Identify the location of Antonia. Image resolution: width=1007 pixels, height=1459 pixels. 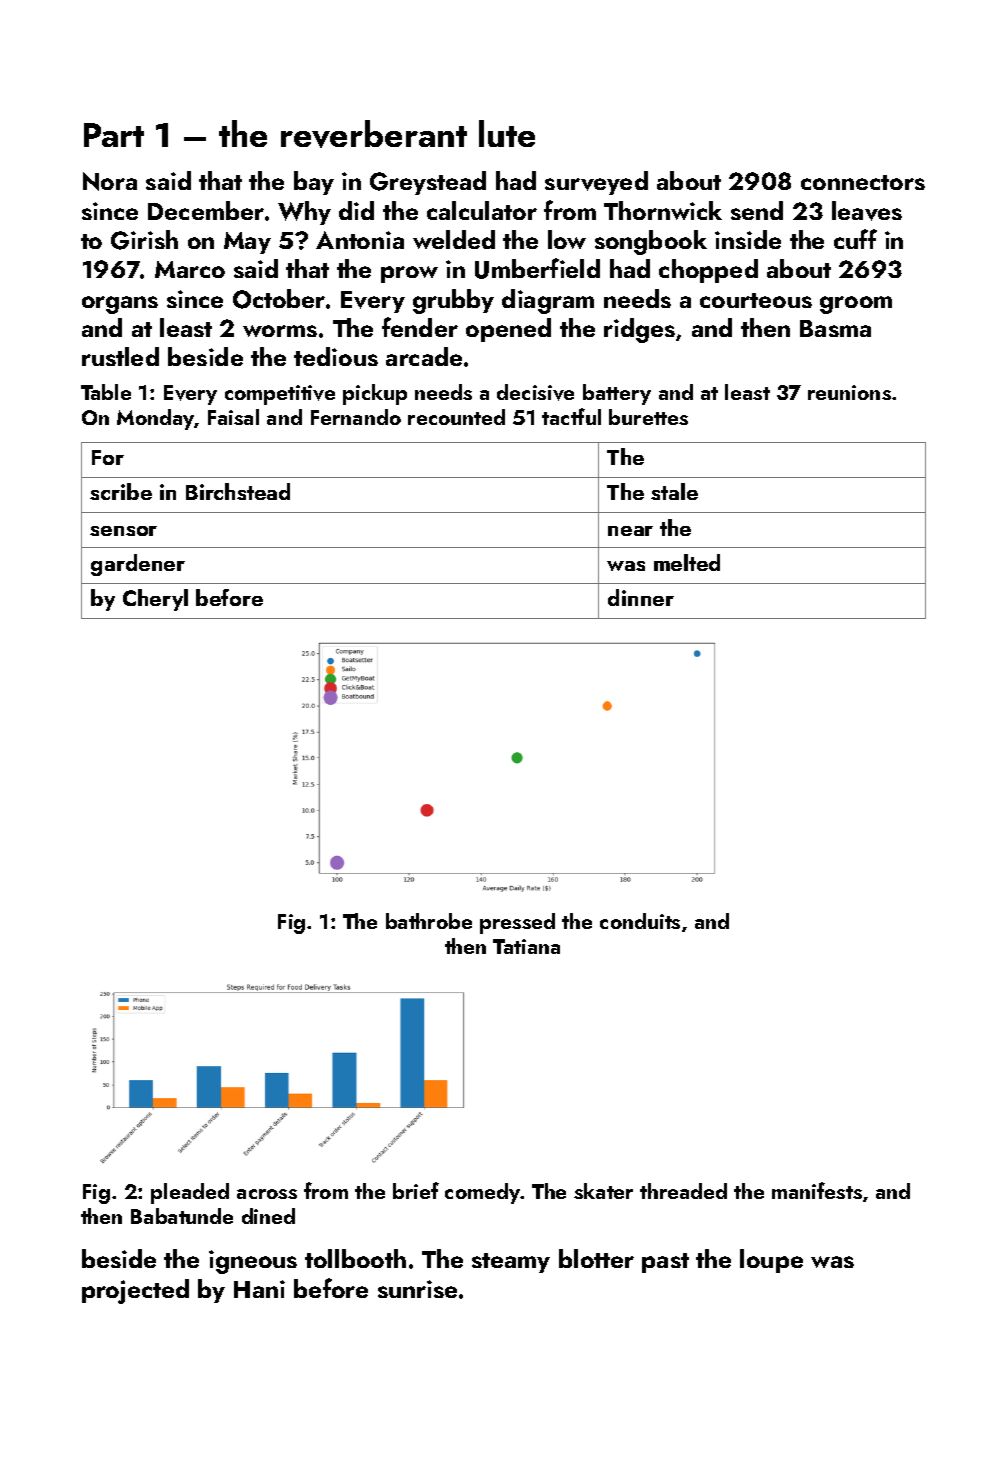
(360, 240).
